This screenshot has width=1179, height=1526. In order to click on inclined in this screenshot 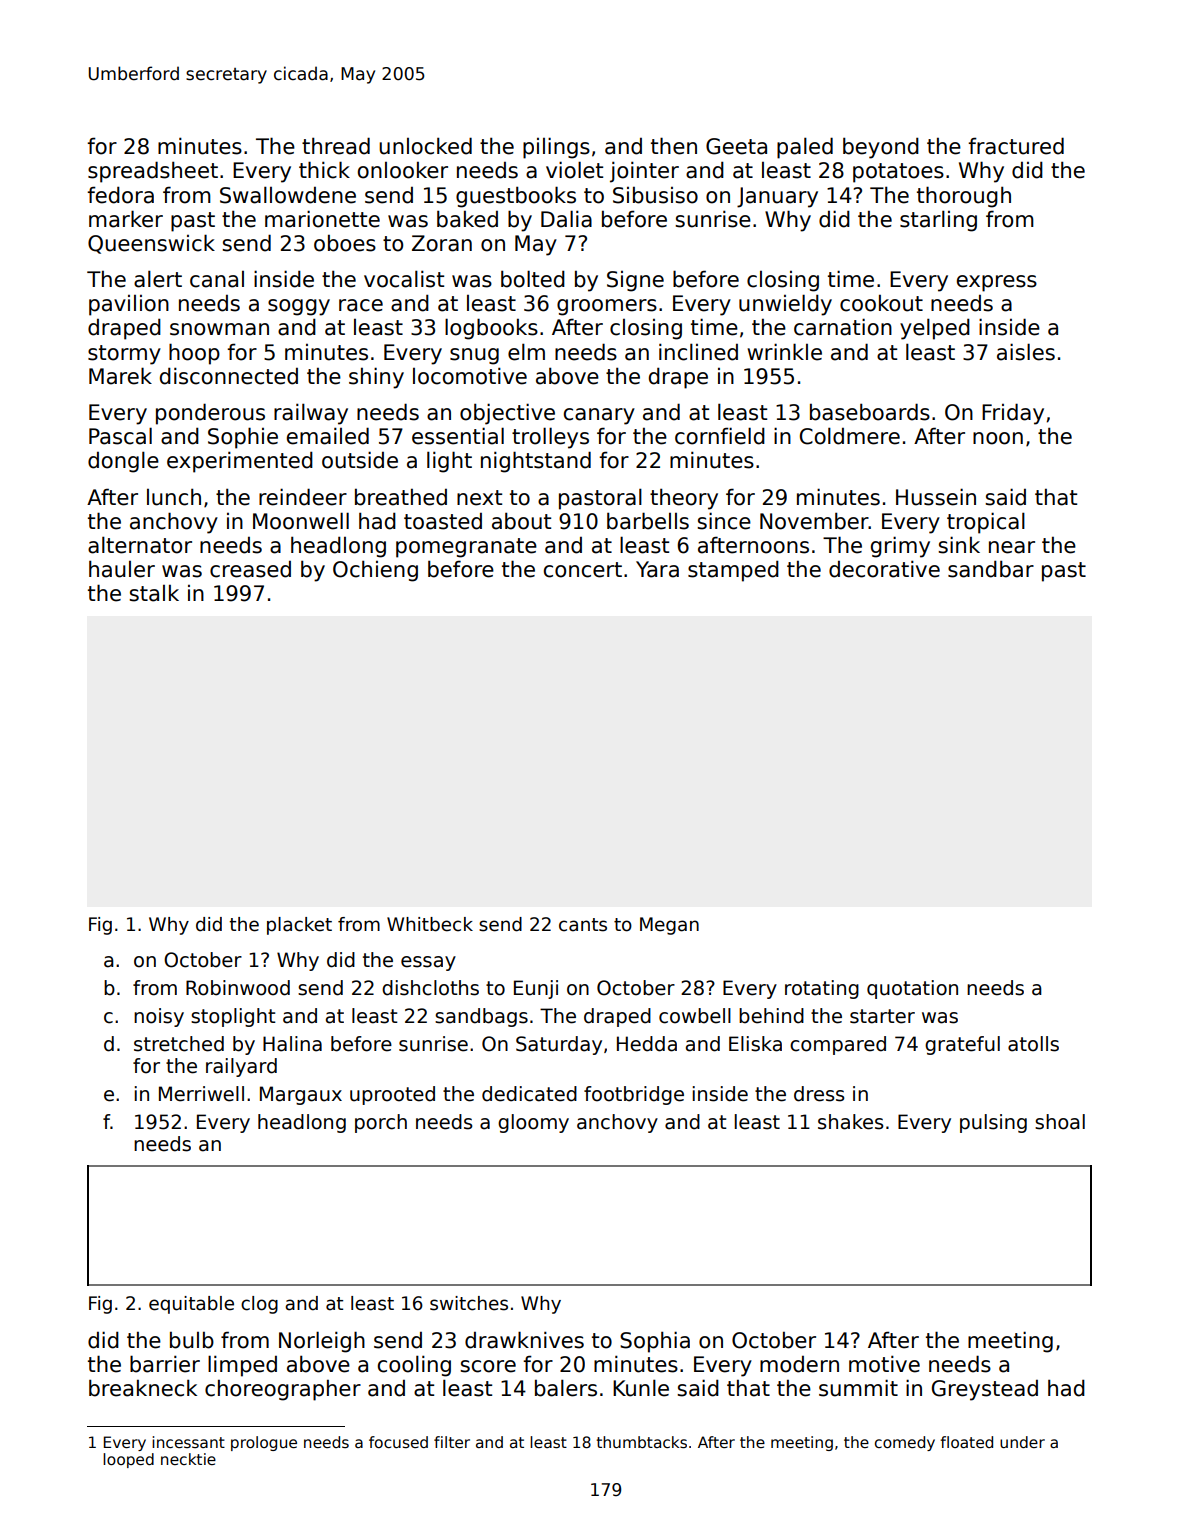, I will do `click(698, 352)`.
